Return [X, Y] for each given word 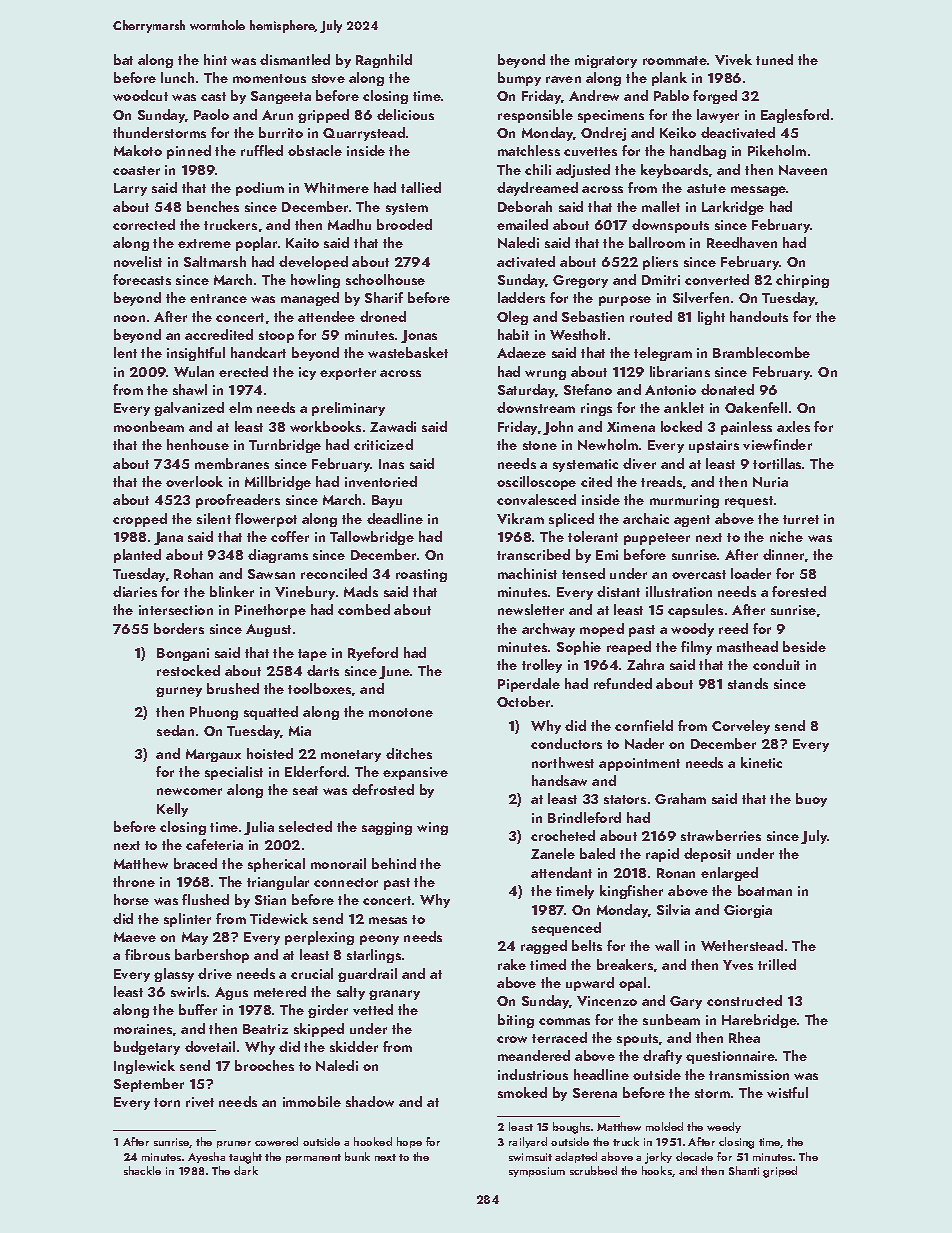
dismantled [295, 59]
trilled [777, 964]
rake [512, 964]
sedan [175, 730]
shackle [142, 1170]
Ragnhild [384, 61]
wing [432, 828]
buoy [811, 800]
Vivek [733, 59]
